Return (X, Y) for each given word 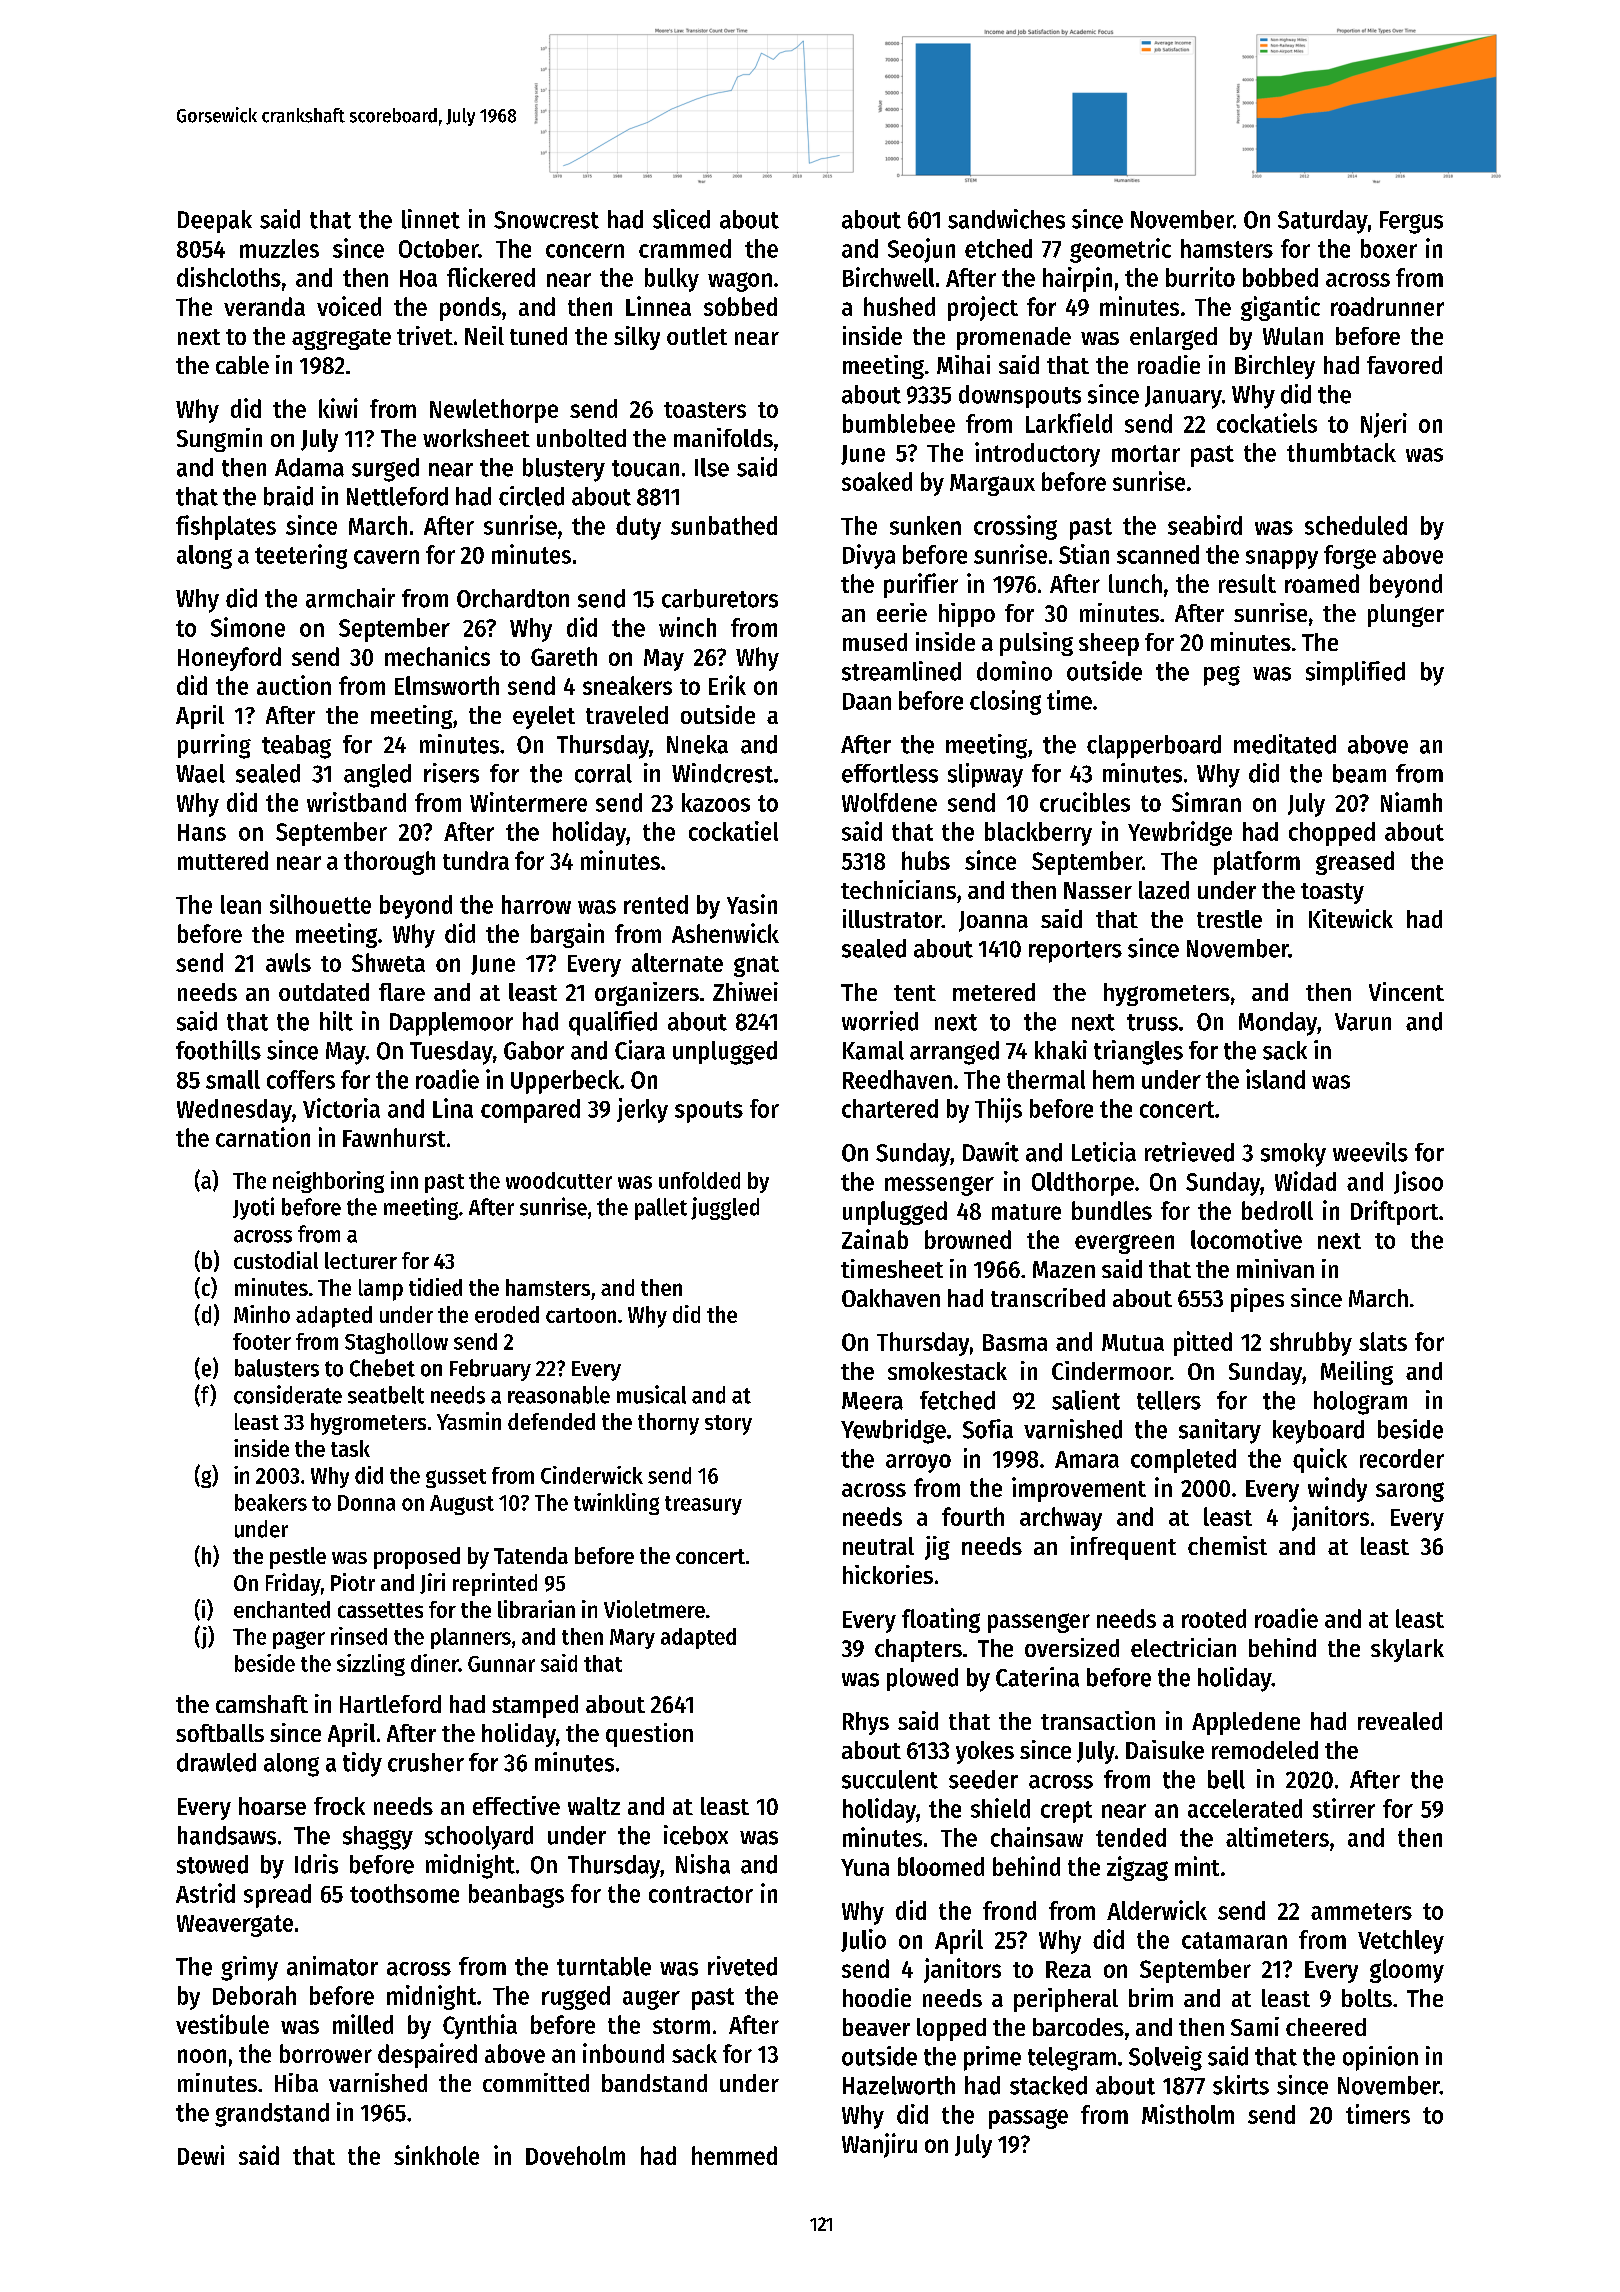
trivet (425, 335)
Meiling (1357, 1373)
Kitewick (1351, 918)
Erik (727, 685)
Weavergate (235, 1926)
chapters (918, 1650)
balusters (277, 1368)
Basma (1015, 1342)
